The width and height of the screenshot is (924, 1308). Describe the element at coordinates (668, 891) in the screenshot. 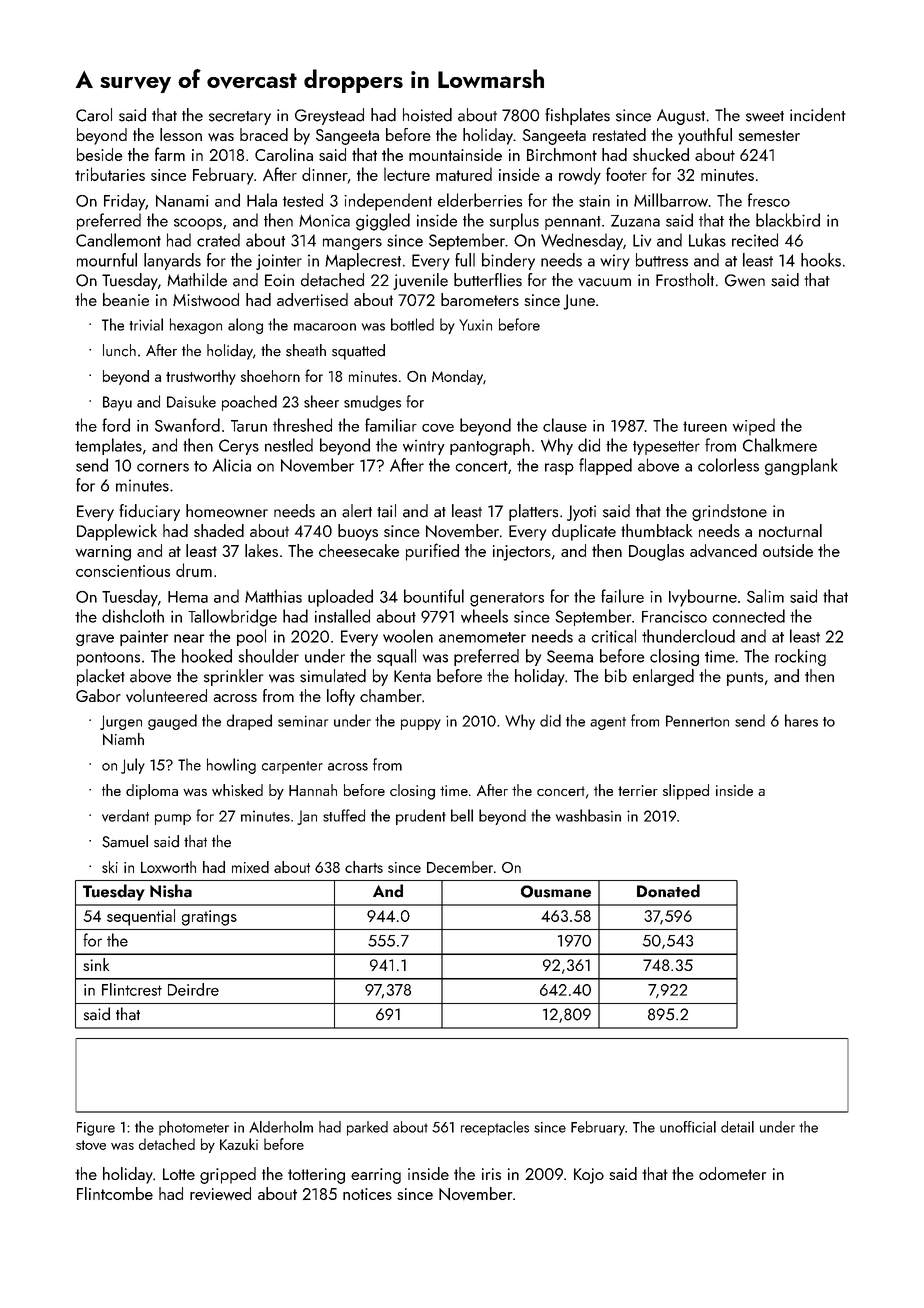

I see `Donated` at that location.
